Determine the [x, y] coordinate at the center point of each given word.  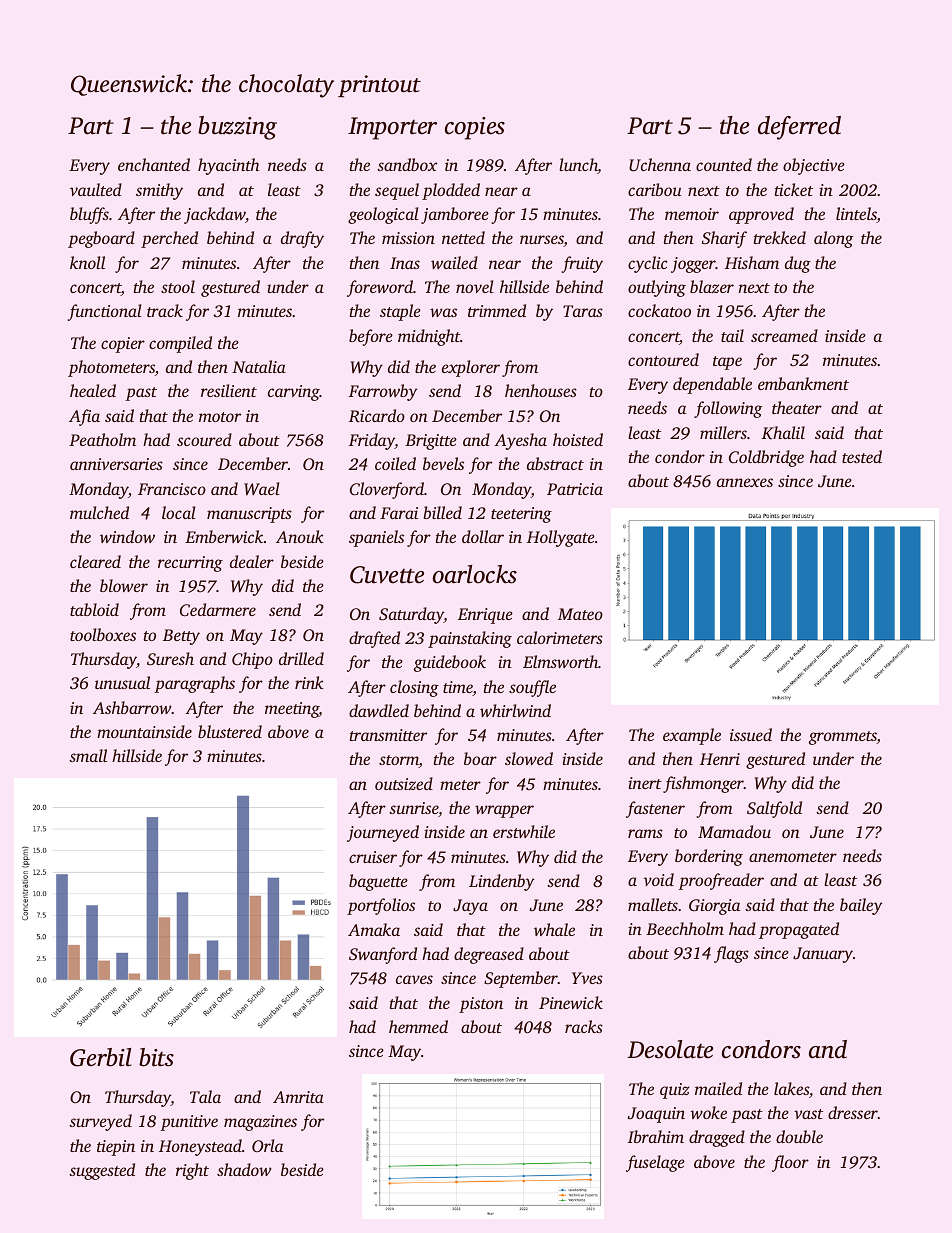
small [88, 755]
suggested [102, 1171]
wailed [454, 262]
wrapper [504, 811]
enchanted [154, 164]
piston [481, 1005]
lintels [856, 215]
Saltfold [774, 809]
